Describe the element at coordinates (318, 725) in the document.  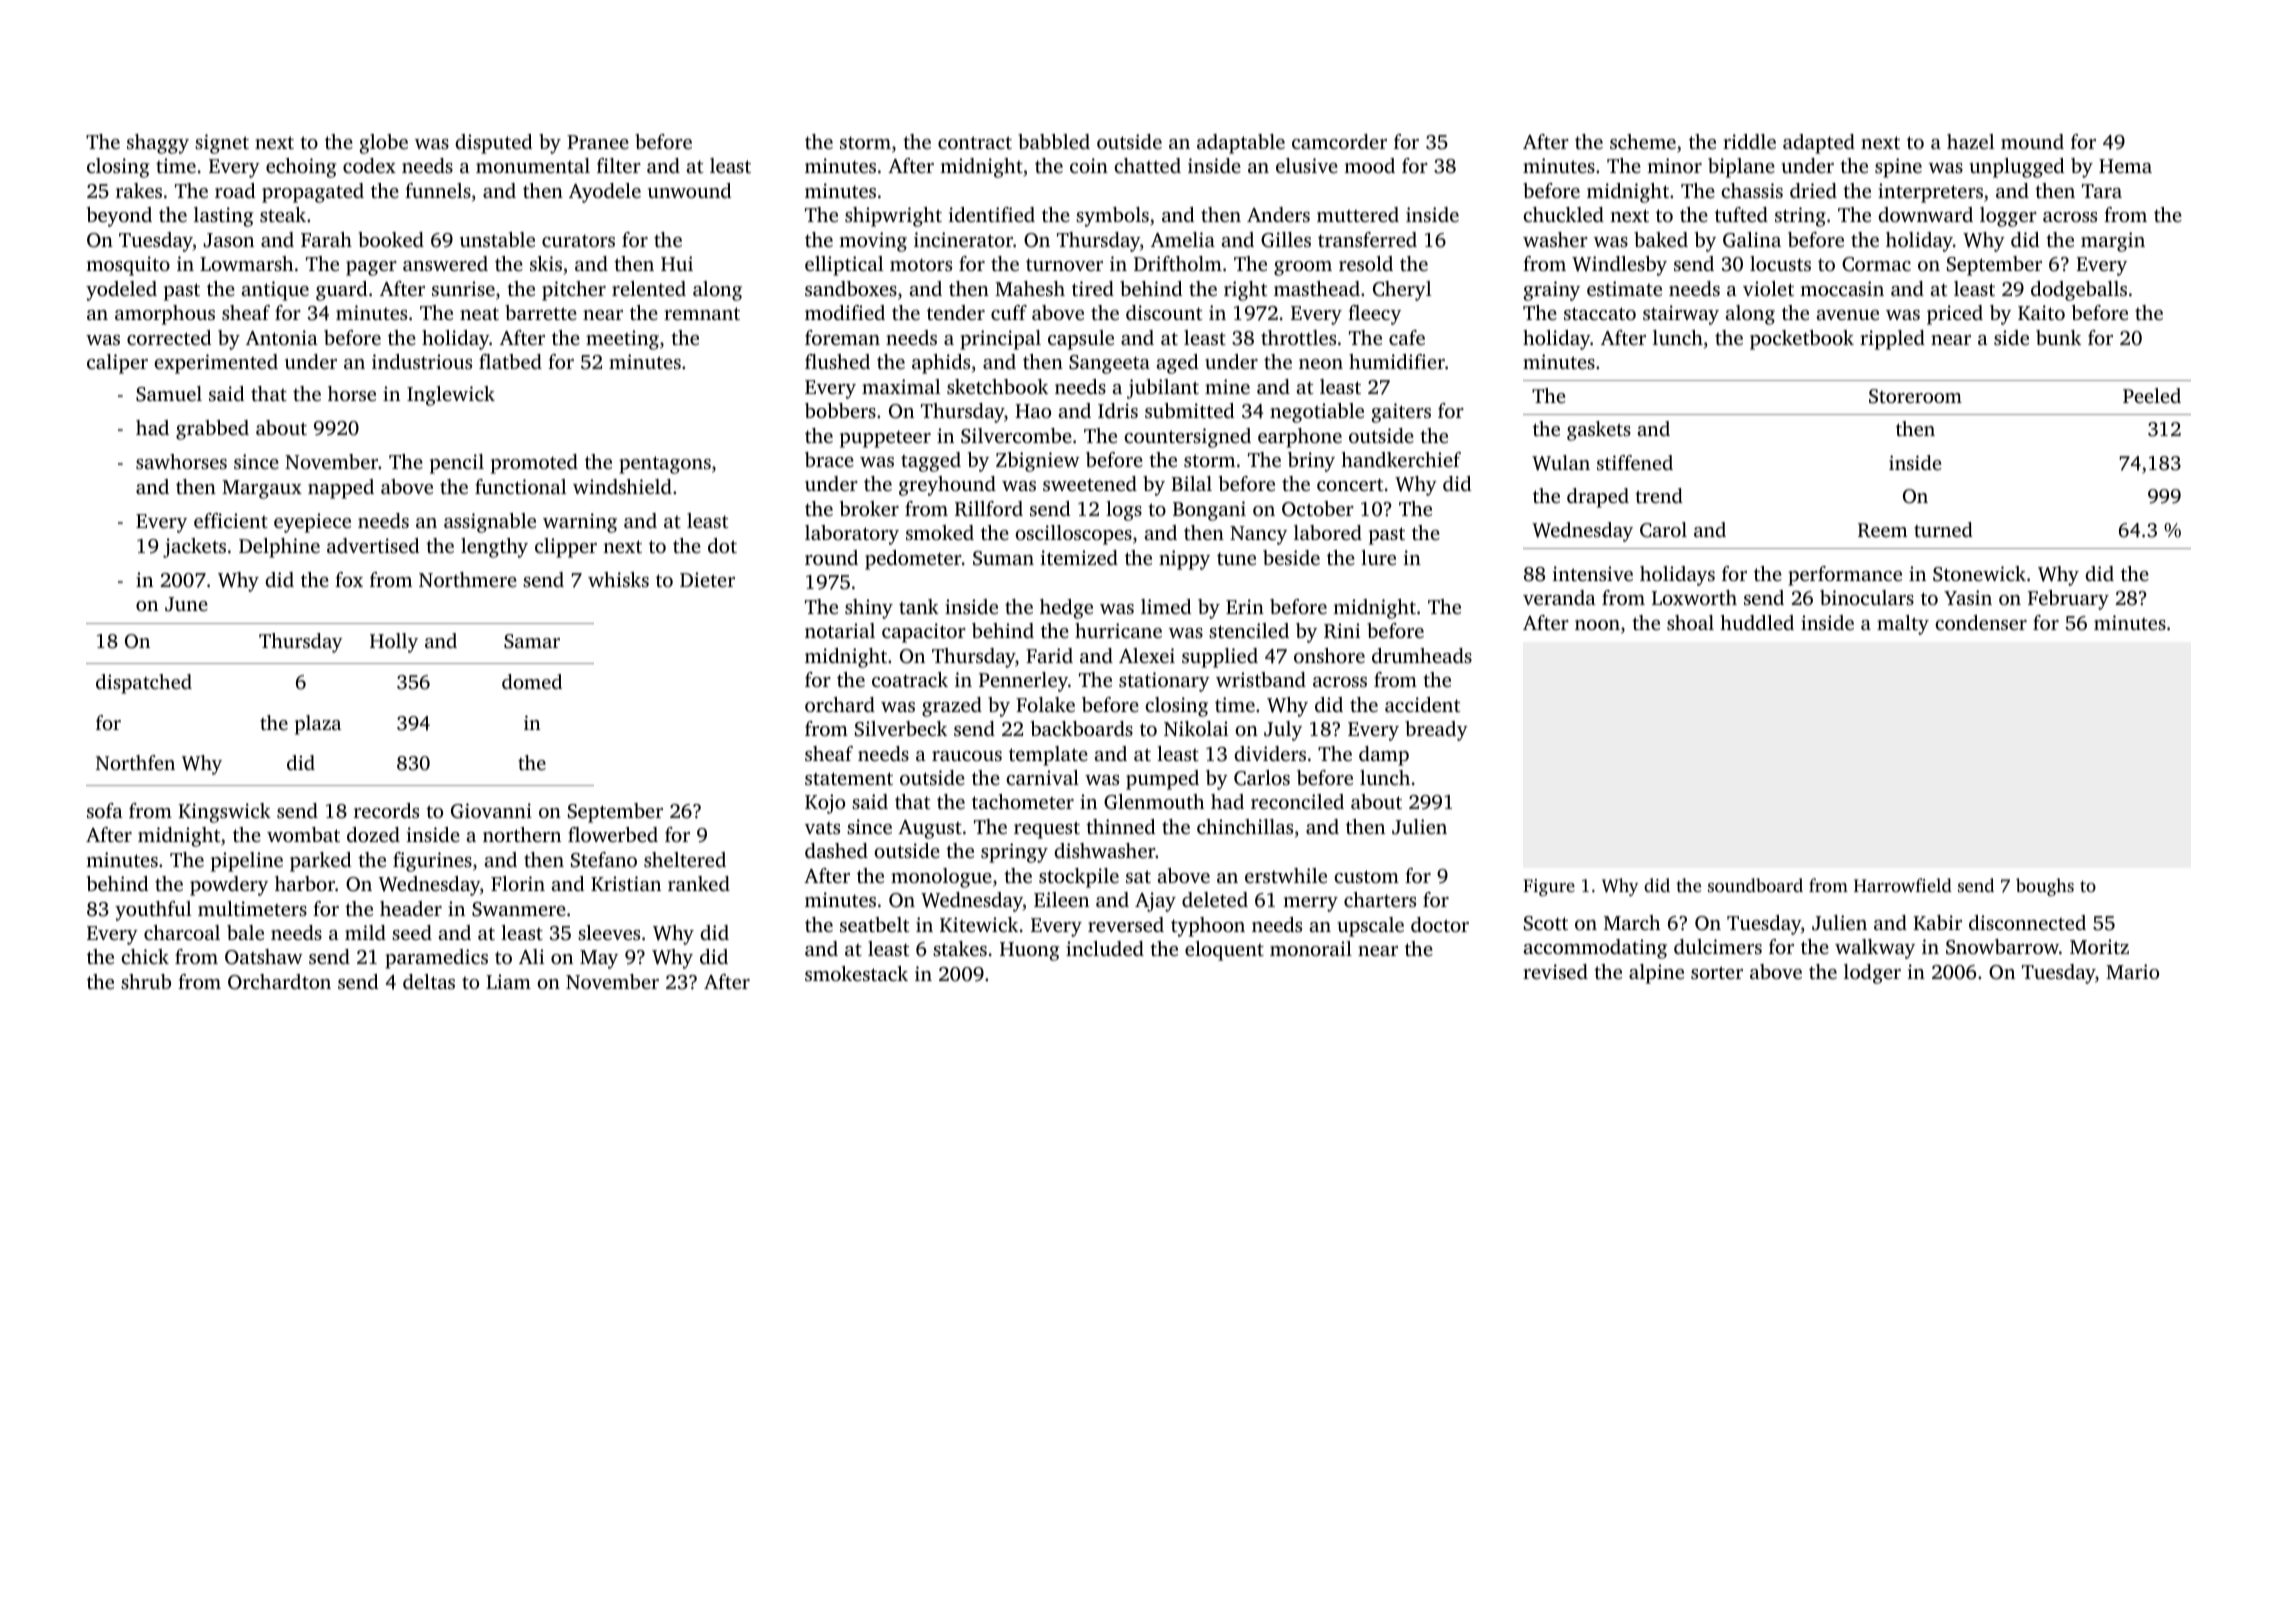
I see `plaza` at that location.
